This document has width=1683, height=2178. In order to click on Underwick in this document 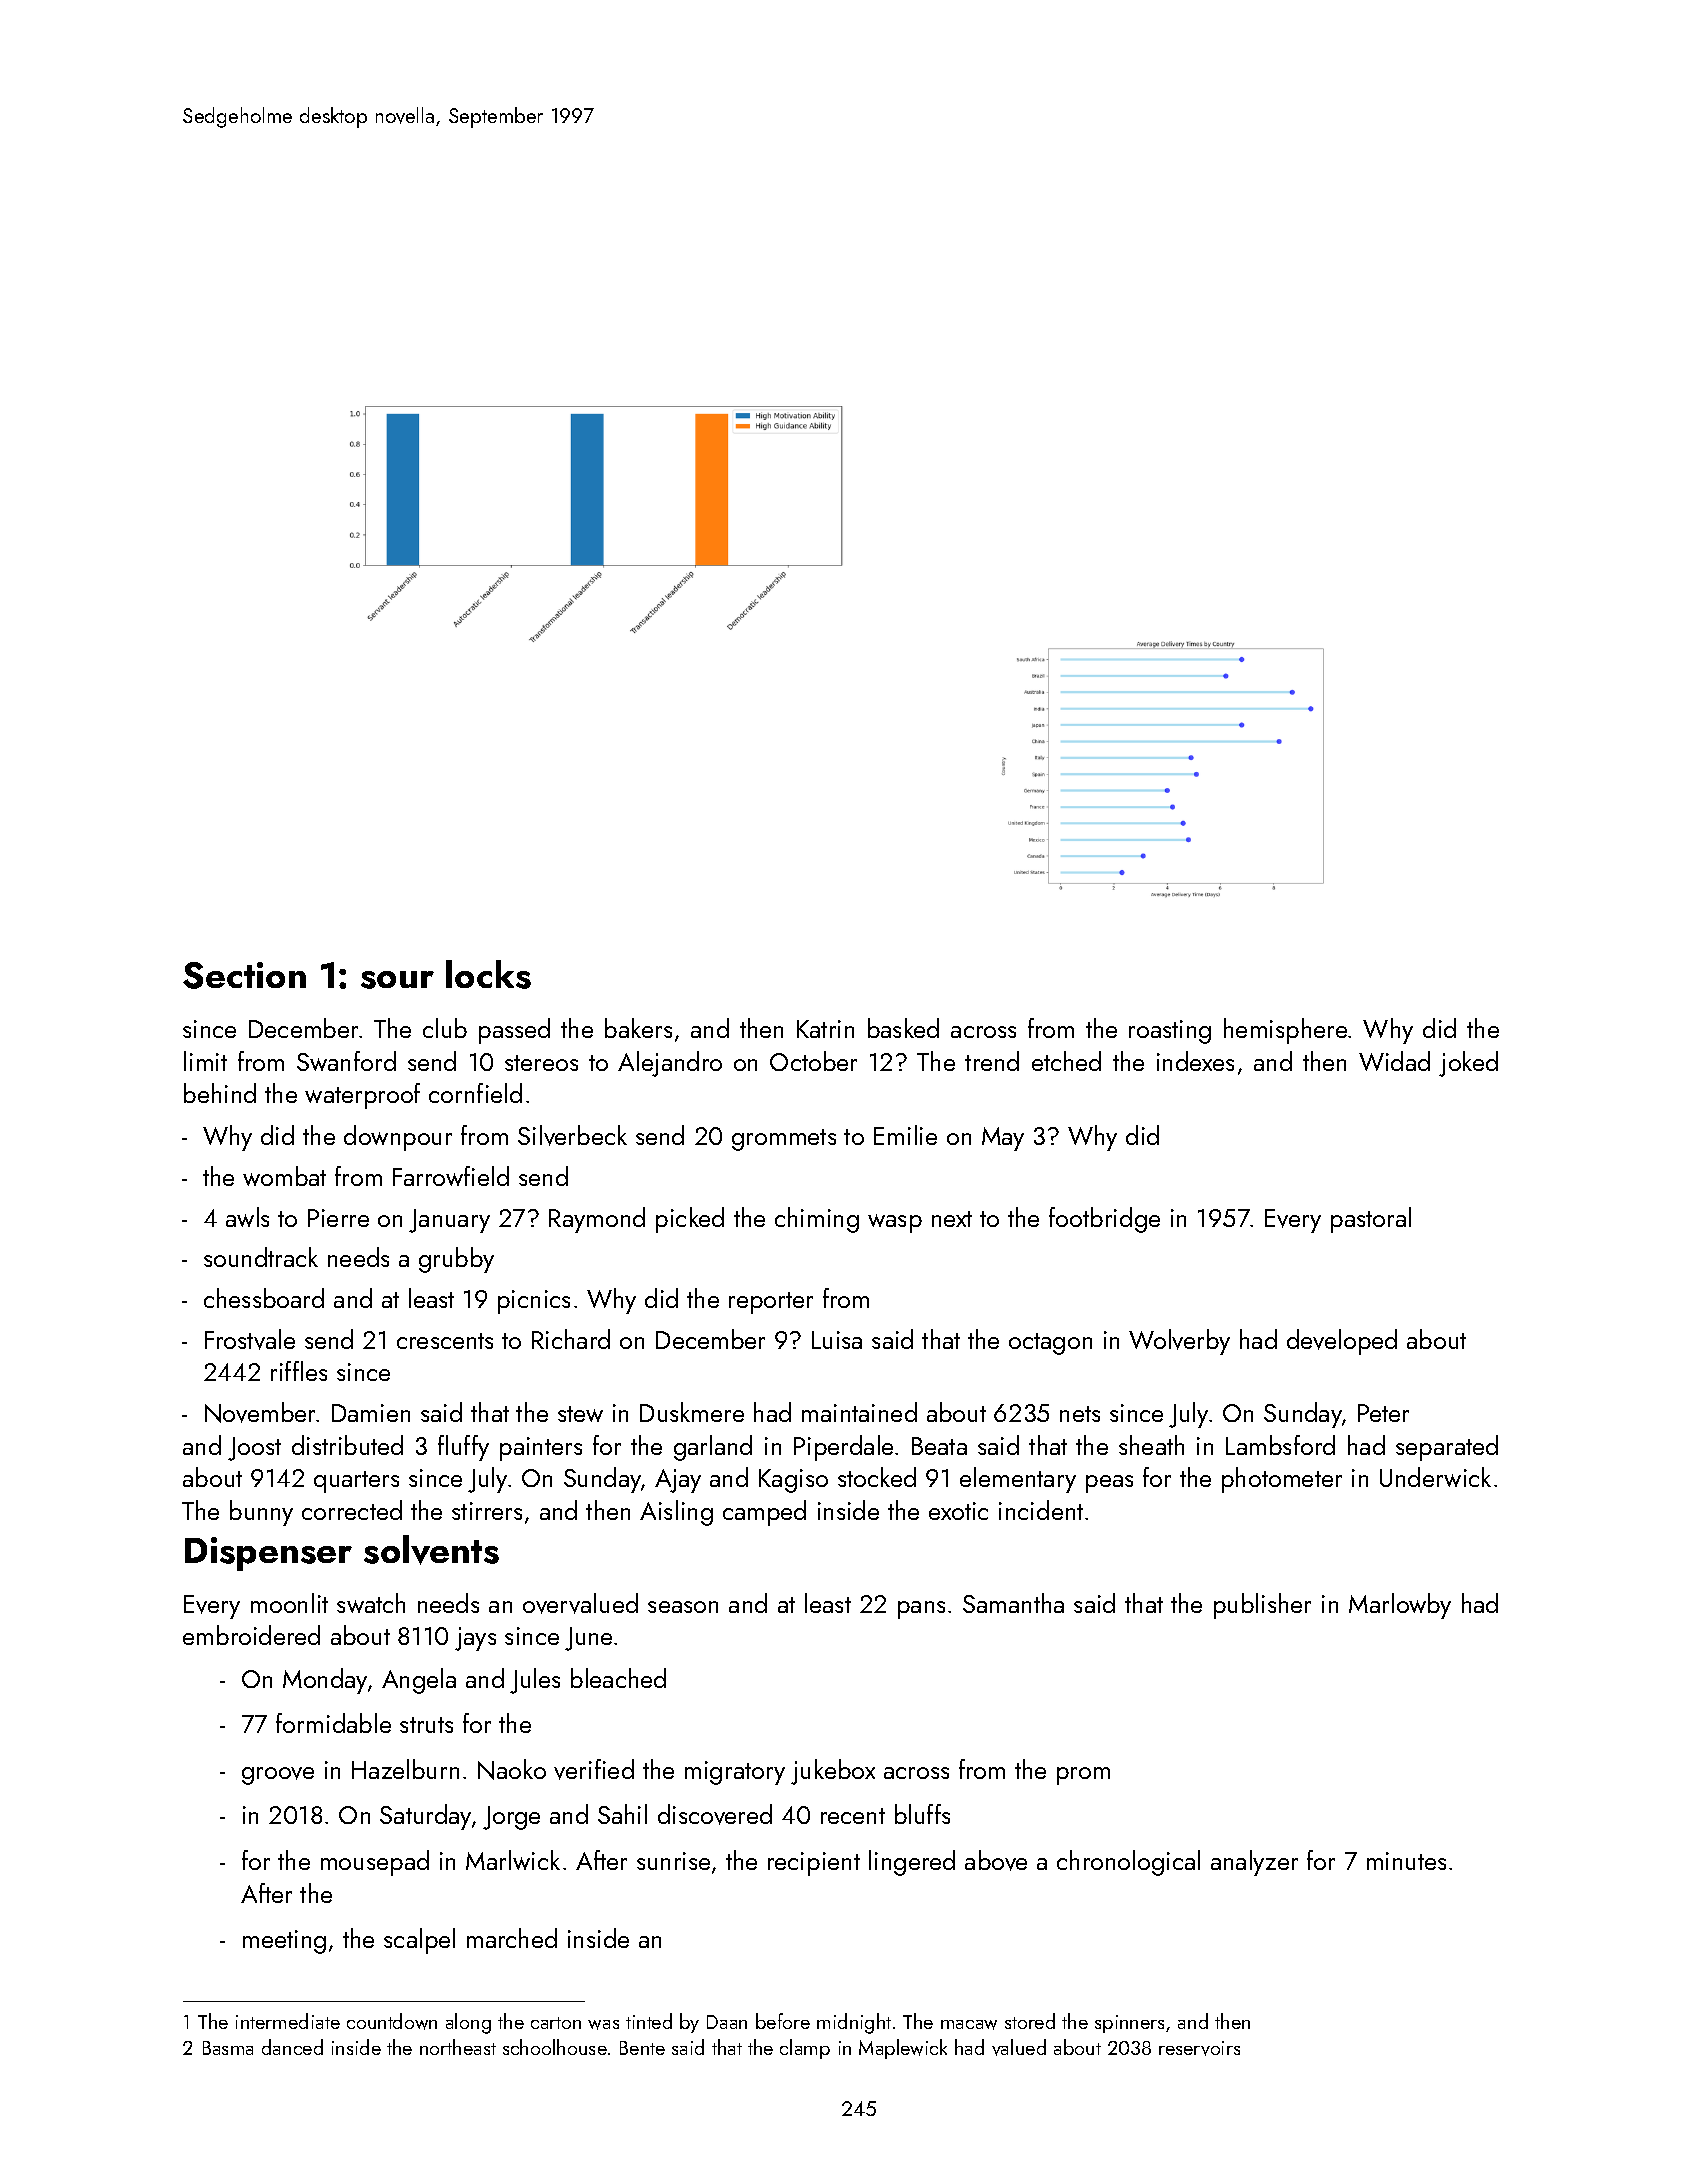, I will do `click(1435, 1477)`.
